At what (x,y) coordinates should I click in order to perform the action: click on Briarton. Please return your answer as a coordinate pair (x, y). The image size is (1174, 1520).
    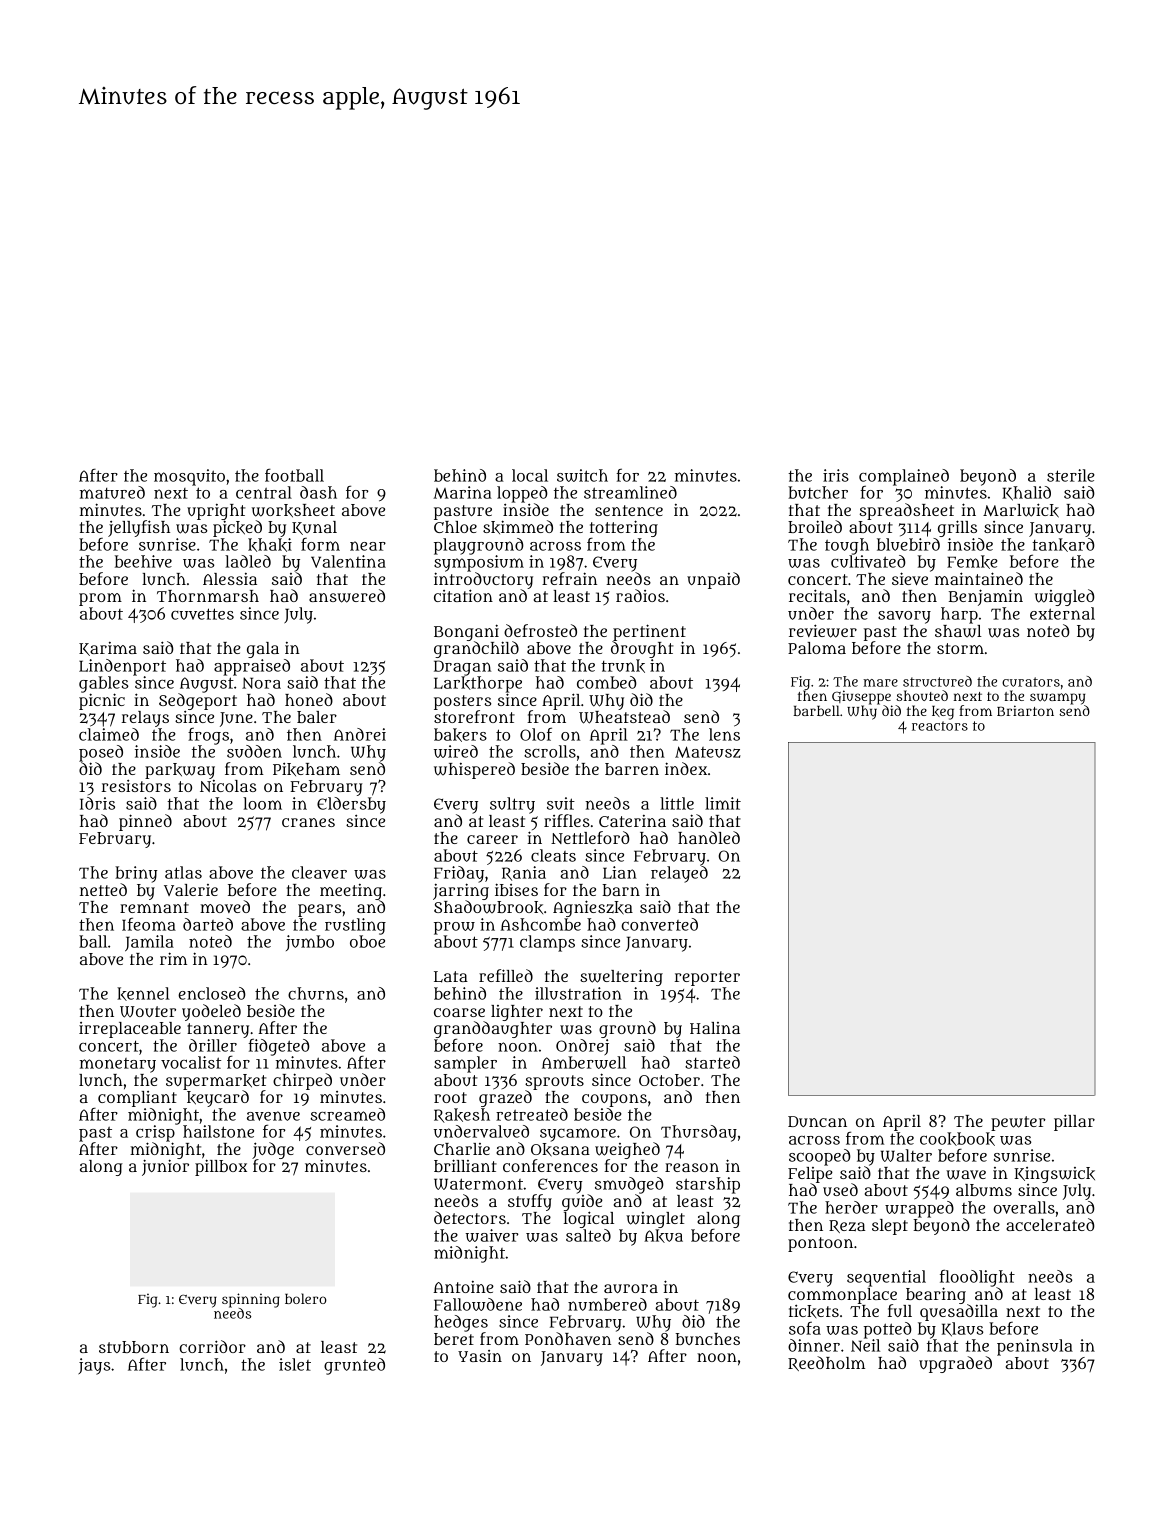
    Looking at the image, I should click on (1025, 710).
